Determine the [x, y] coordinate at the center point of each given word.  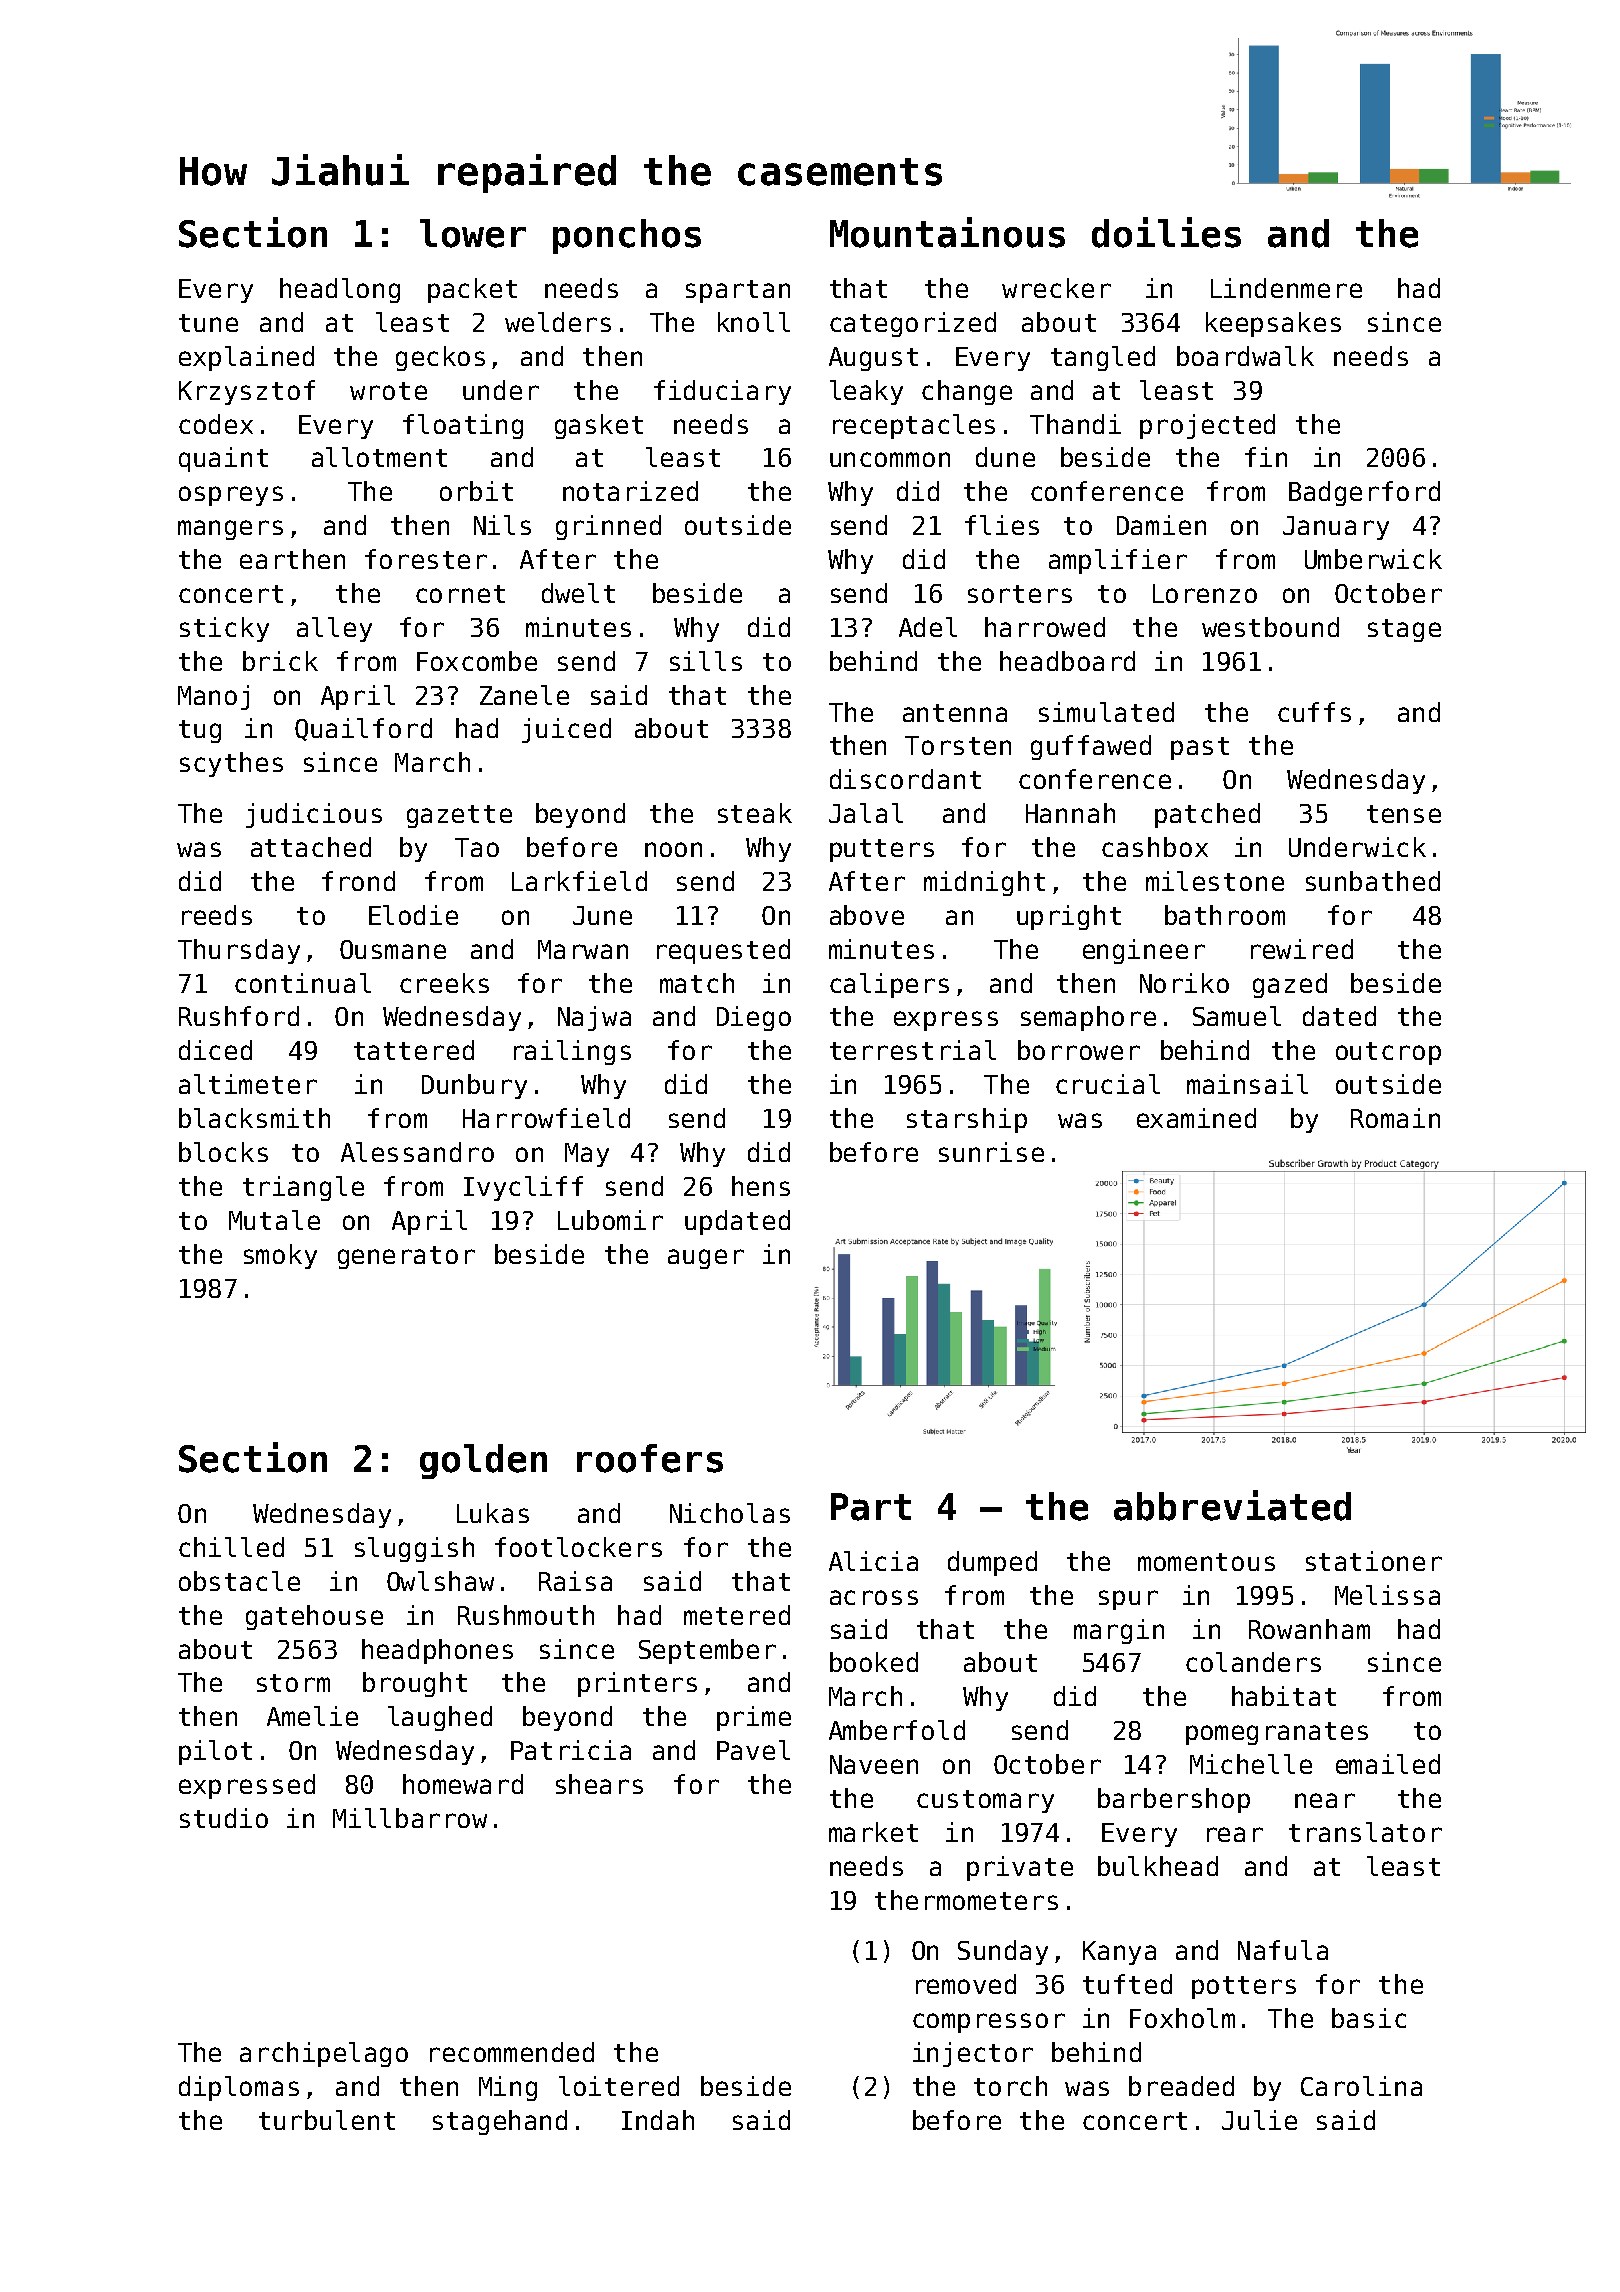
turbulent [327, 2120]
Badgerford [1364, 493]
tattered [414, 1050]
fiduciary [722, 392]
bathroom [1225, 915]
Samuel [1237, 1016]
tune [208, 323]
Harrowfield [546, 1118]
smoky [280, 1256]
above [867, 915]
